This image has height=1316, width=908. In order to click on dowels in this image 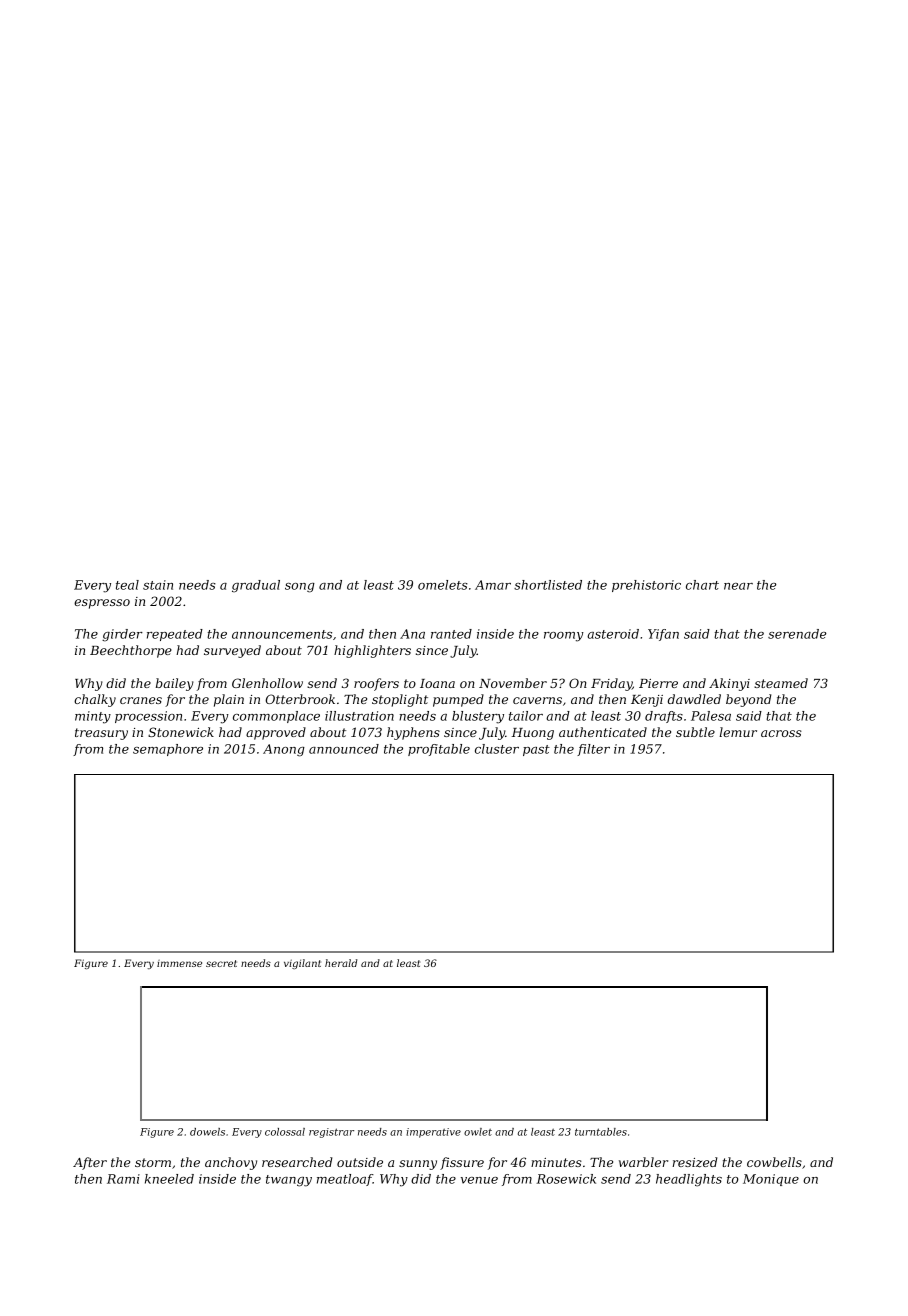, I will do `click(207, 1132)`.
